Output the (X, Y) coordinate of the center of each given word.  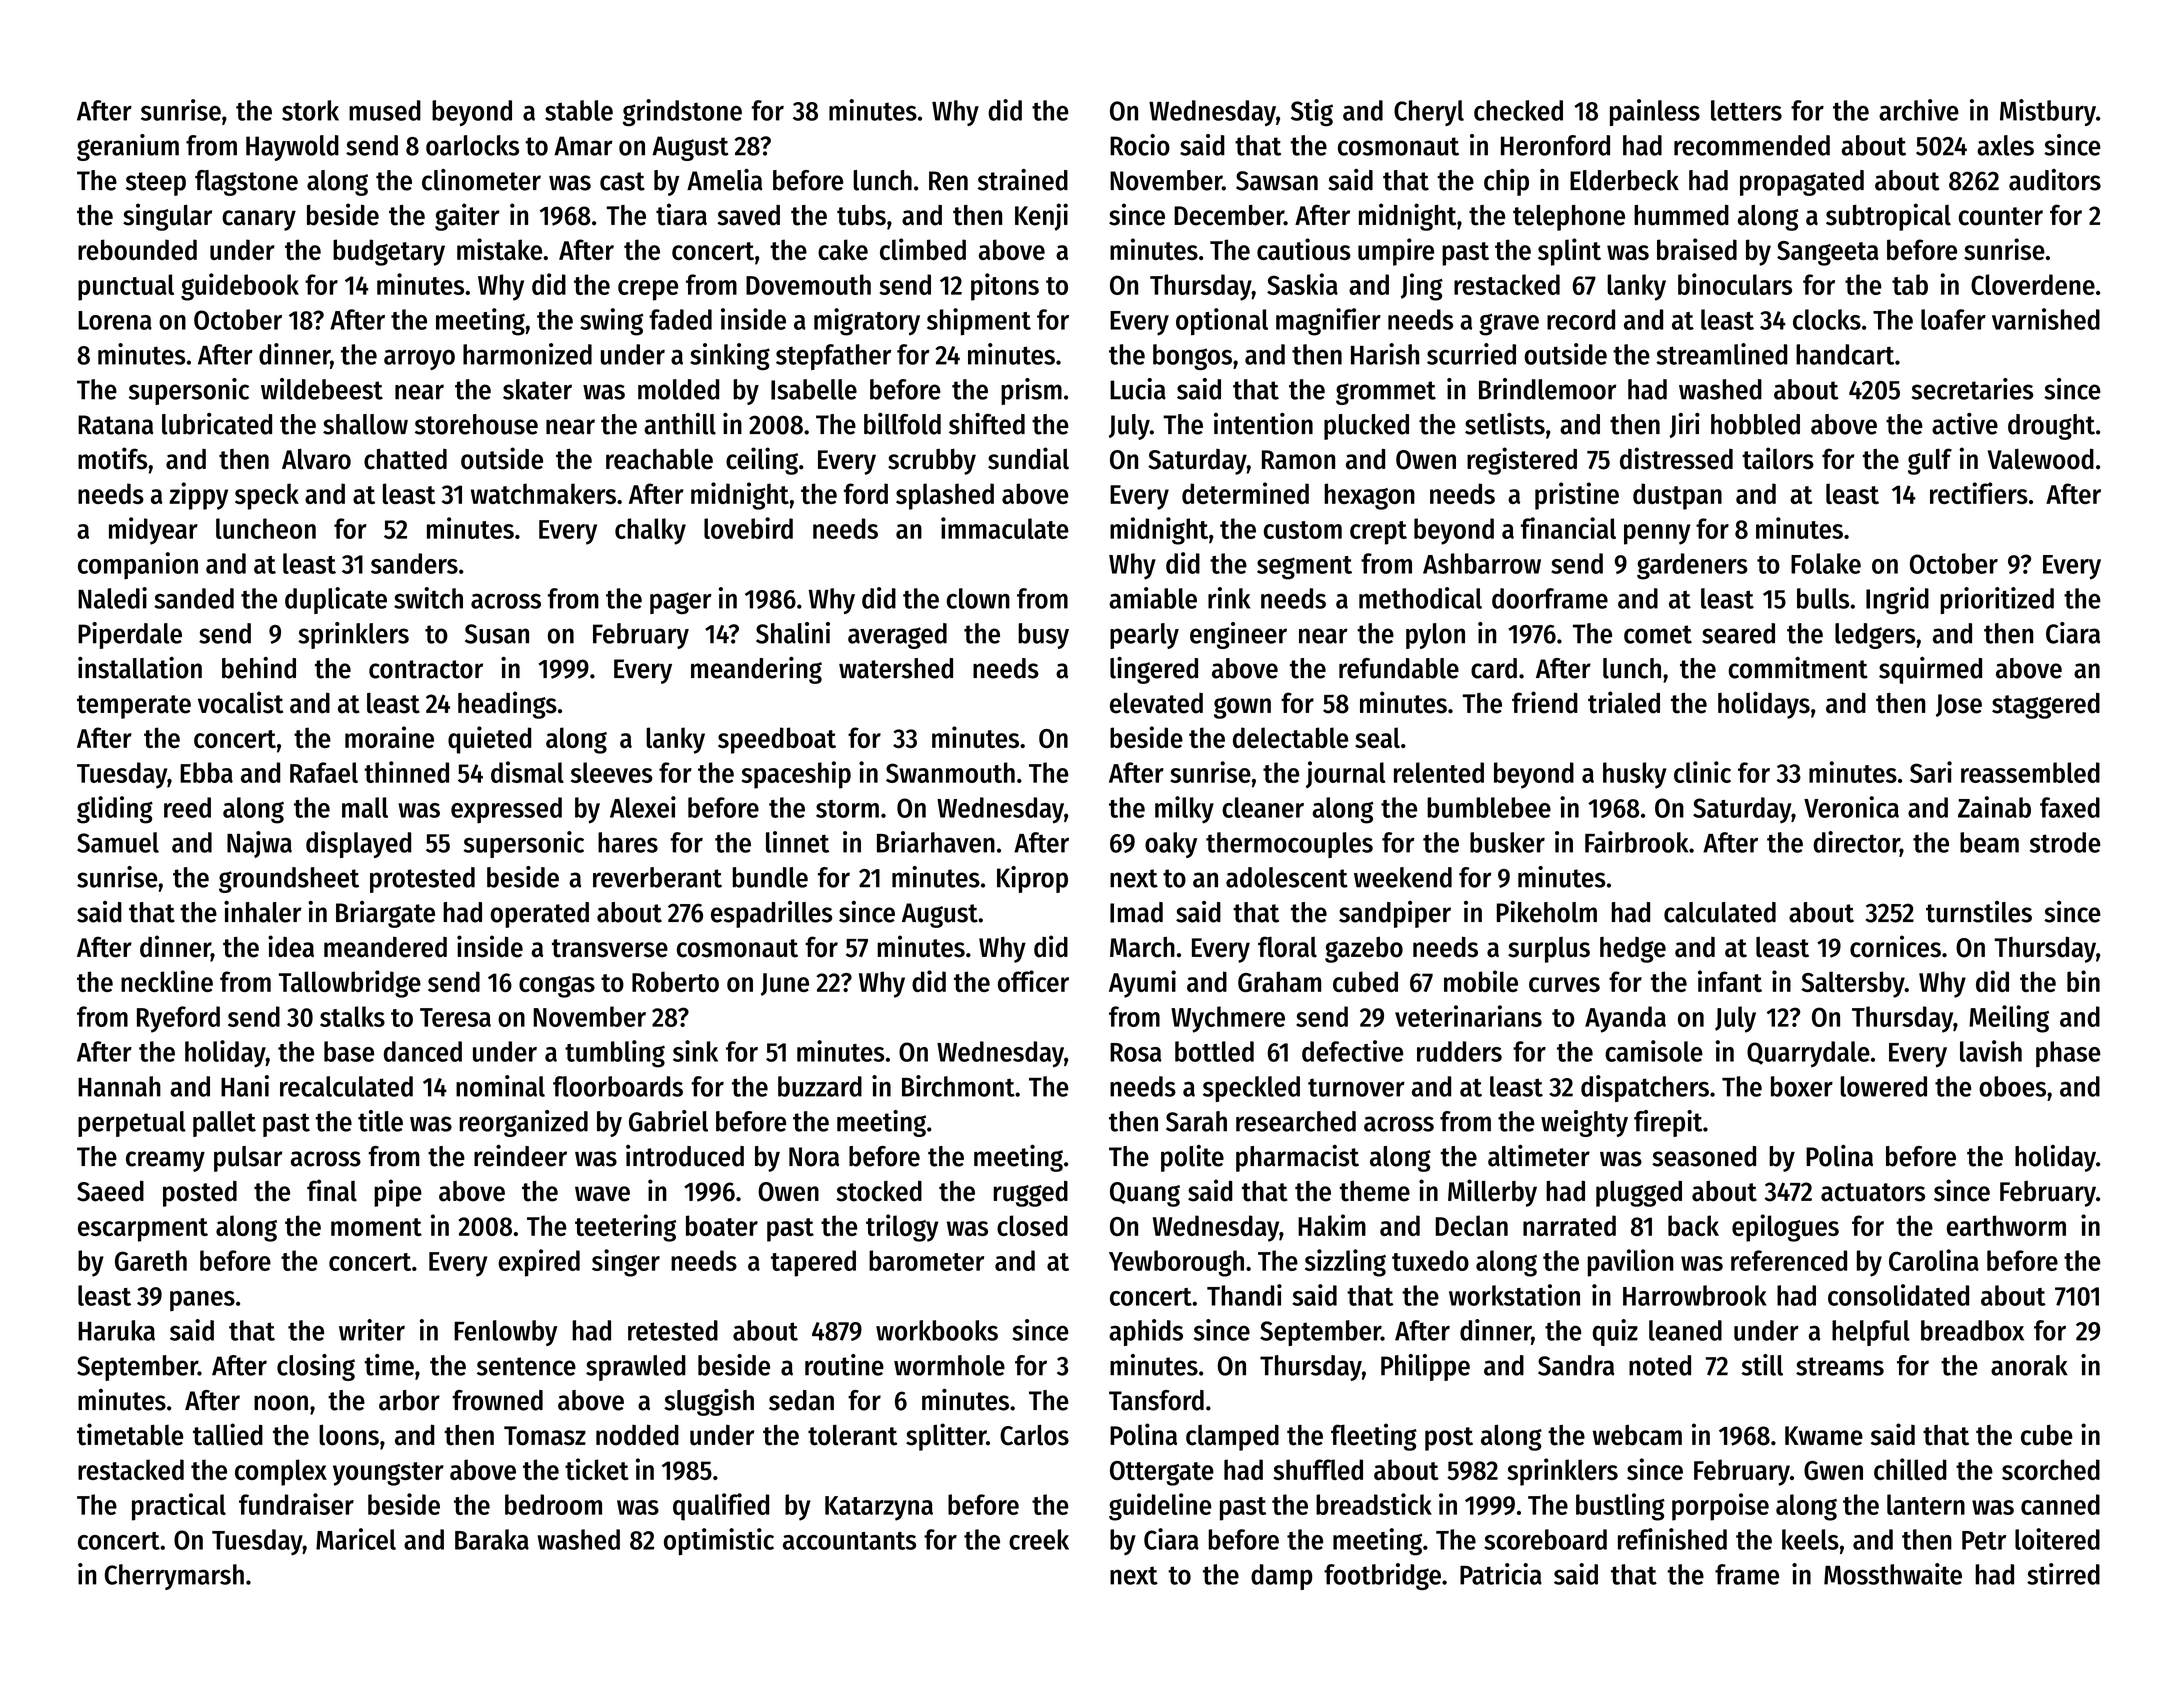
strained (1023, 180)
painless (1655, 112)
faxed (2070, 807)
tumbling (615, 1054)
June (785, 984)
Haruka (116, 1330)
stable (579, 110)
